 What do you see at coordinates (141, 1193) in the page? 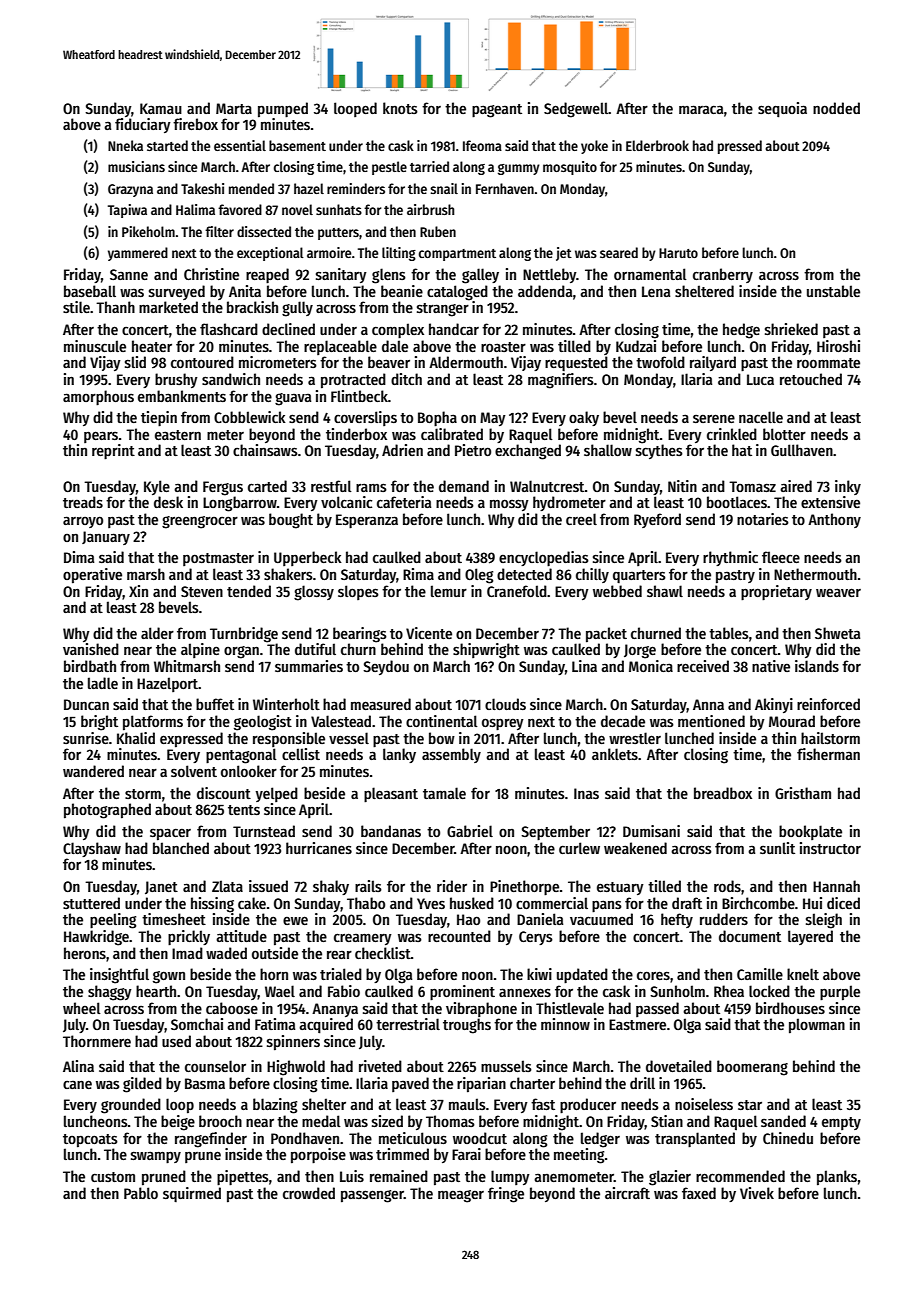
I see `Pablo` at bounding box center [141, 1193].
